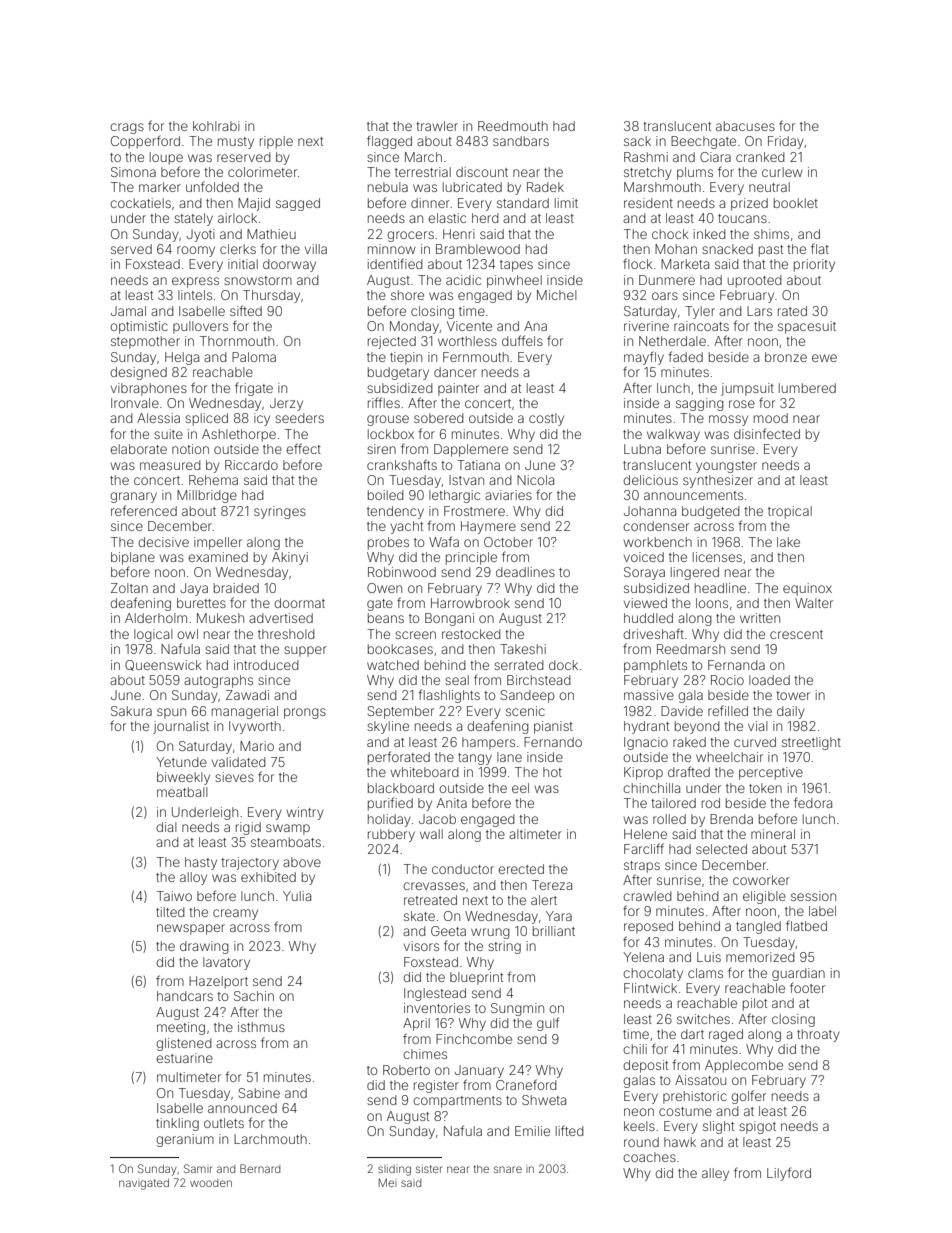 Image resolution: width=952 pixels, height=1233 pixels. What do you see at coordinates (145, 142) in the document?
I see `Copperford` at bounding box center [145, 142].
